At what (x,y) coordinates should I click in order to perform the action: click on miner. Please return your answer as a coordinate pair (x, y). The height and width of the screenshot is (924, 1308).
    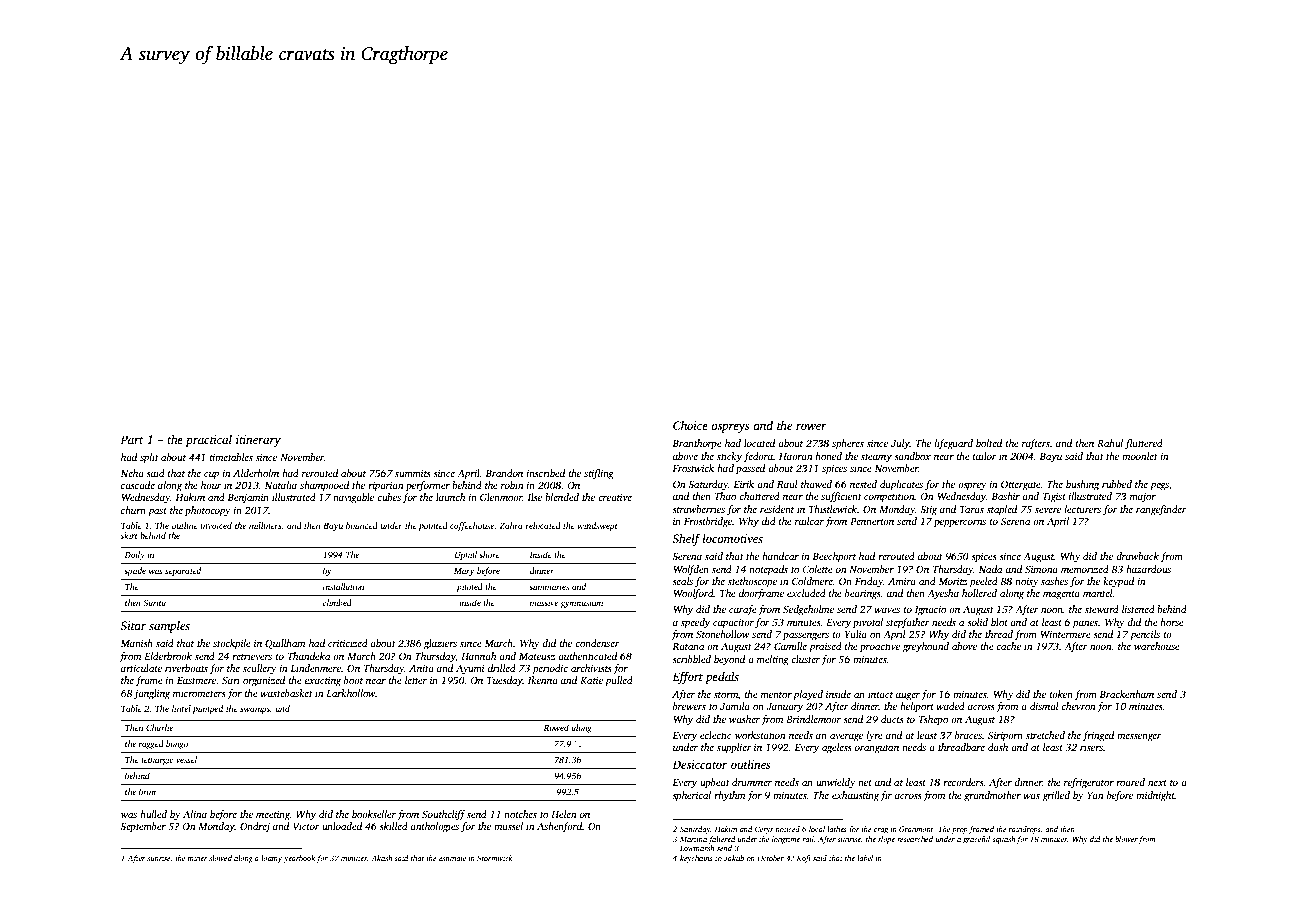
    Looking at the image, I should click on (198, 858).
